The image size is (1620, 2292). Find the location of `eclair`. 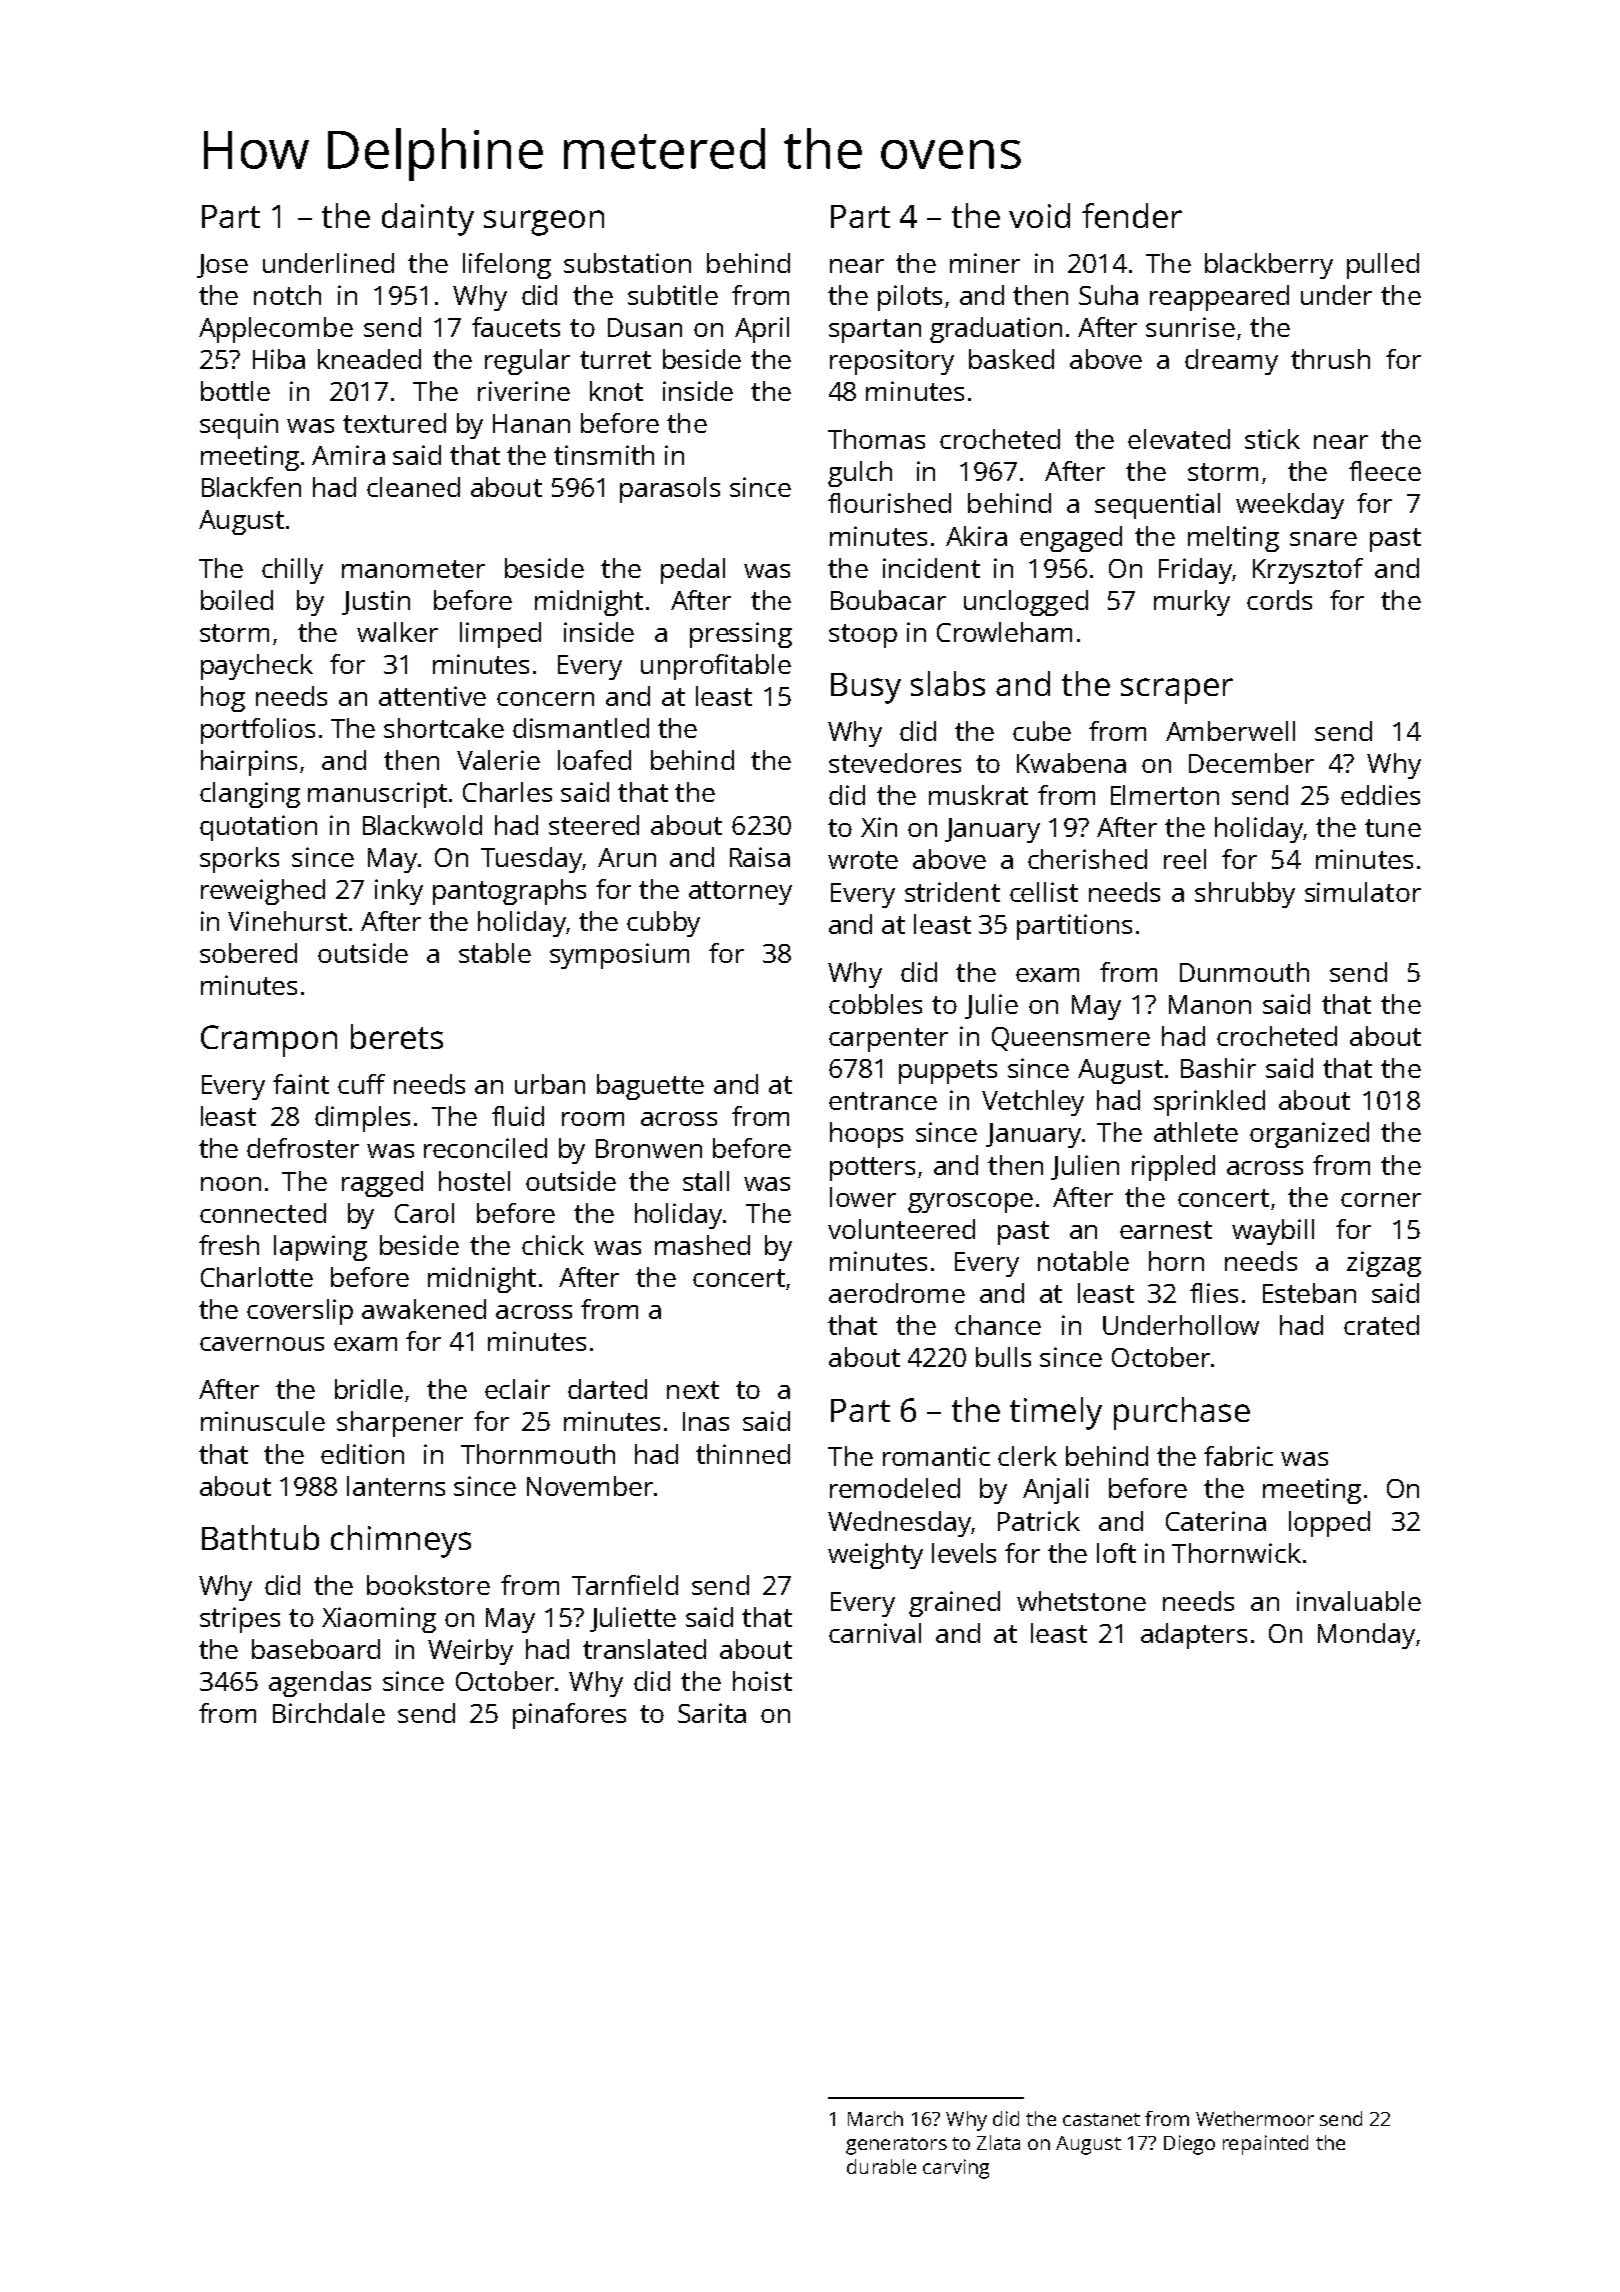

eclair is located at coordinates (517, 1389).
